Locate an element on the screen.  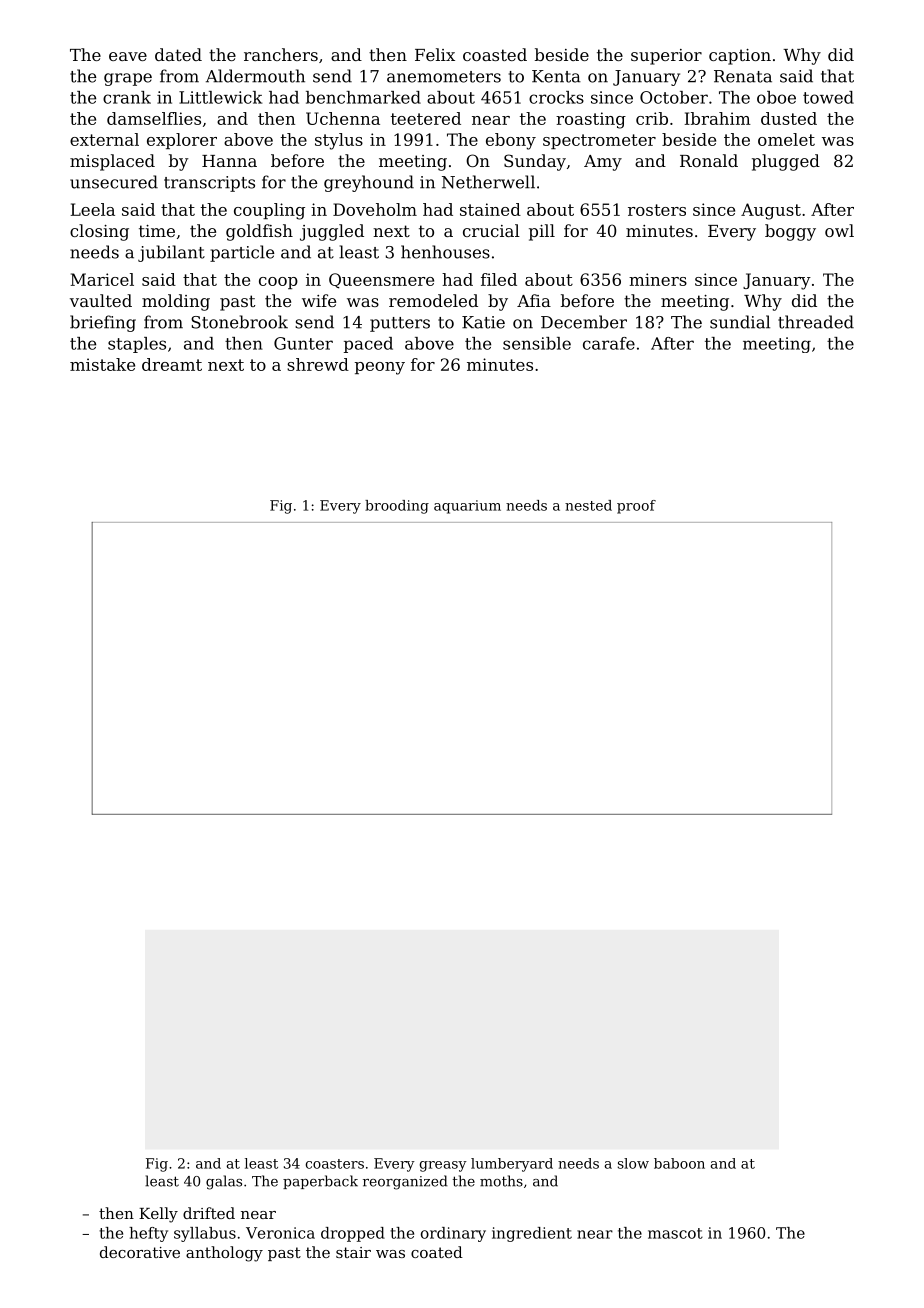
anthology is located at coordinates (224, 1254).
